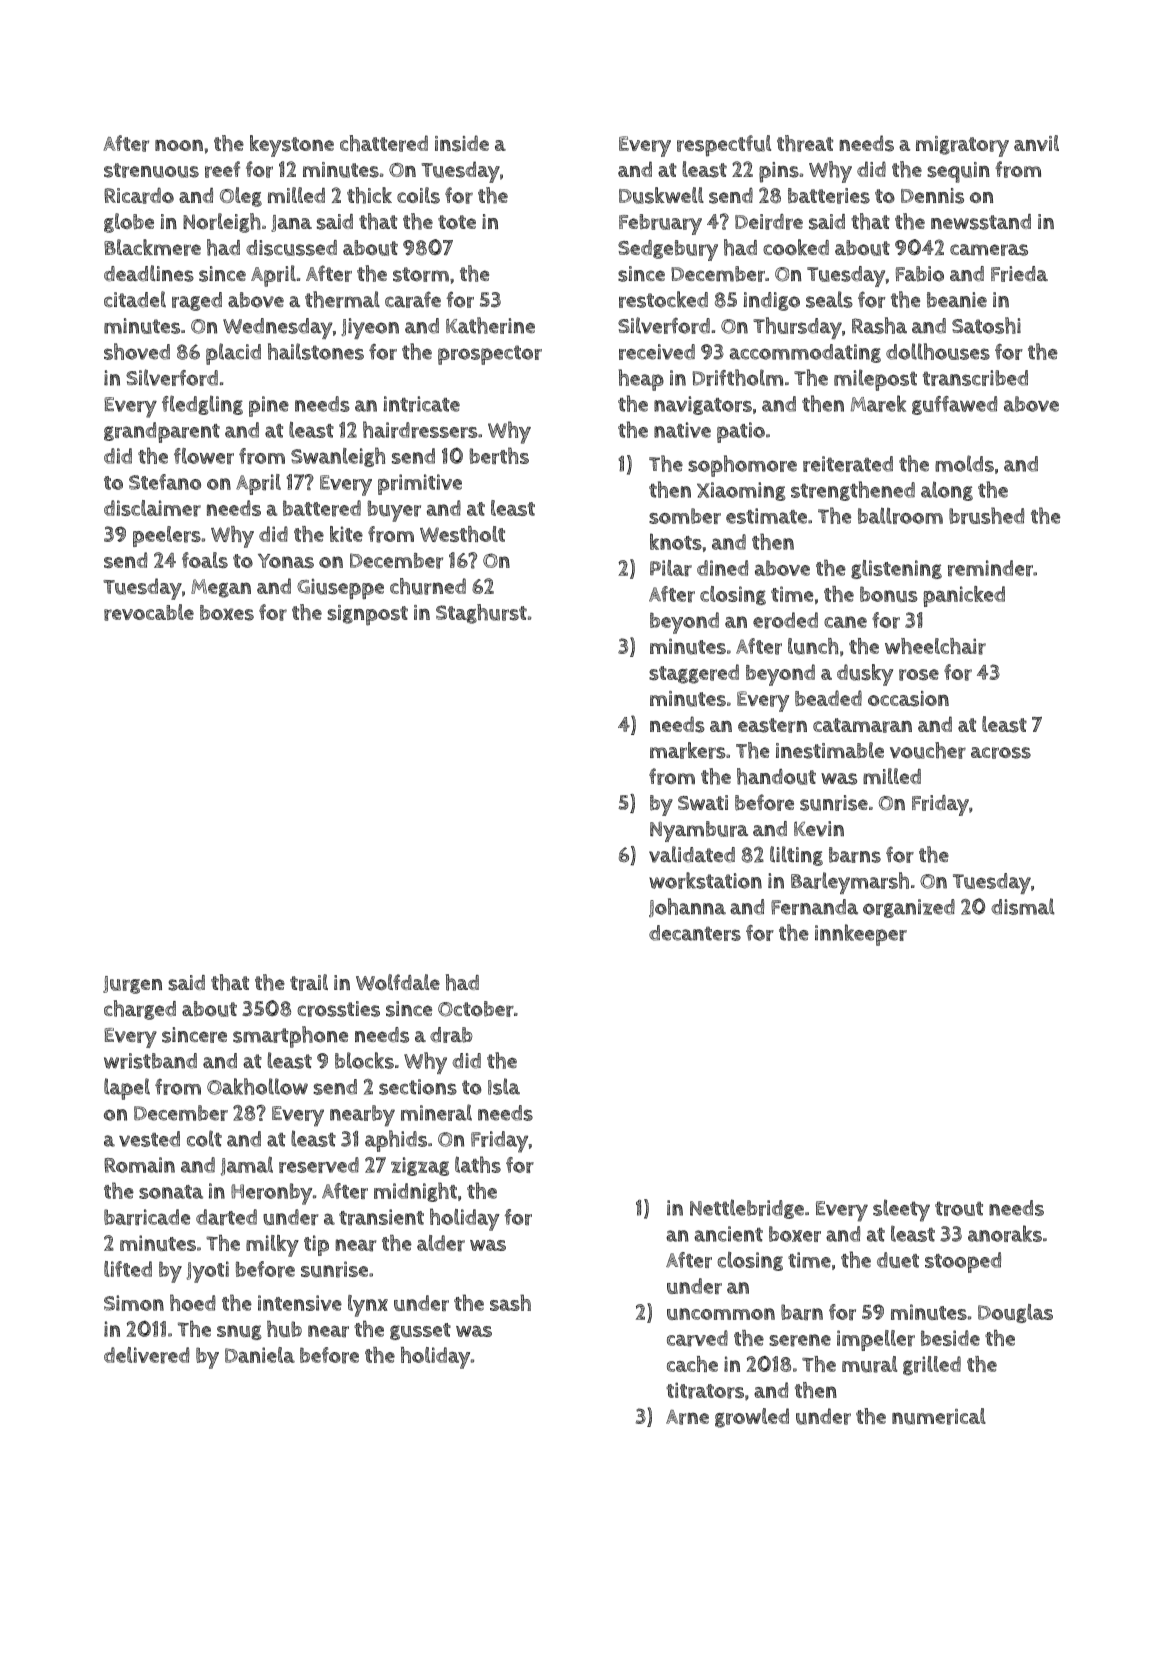 Image resolution: width=1165 pixels, height=1654 pixels. I want to click on numerical, so click(939, 1416).
